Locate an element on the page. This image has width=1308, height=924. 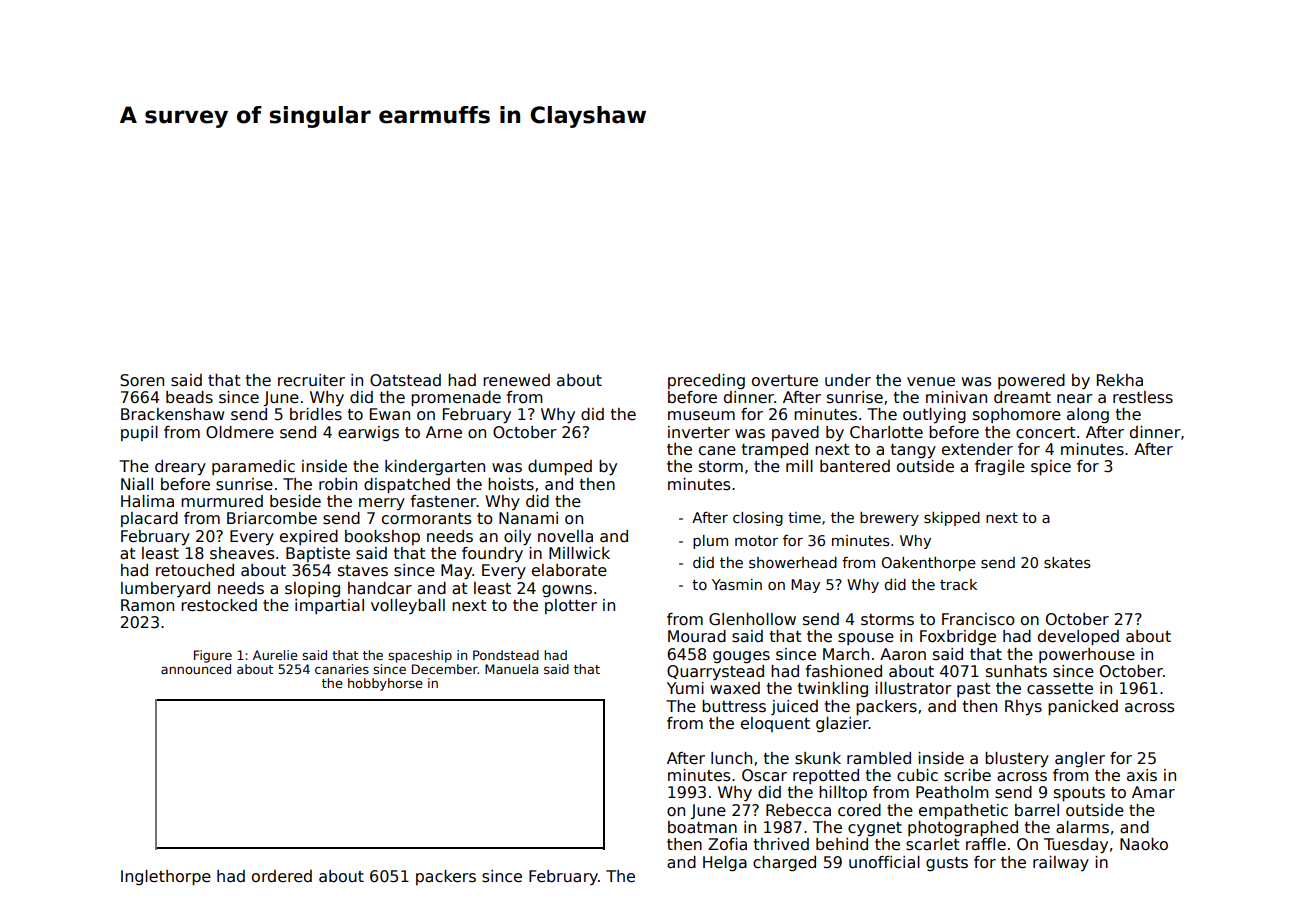
Helga is located at coordinates (725, 863).
